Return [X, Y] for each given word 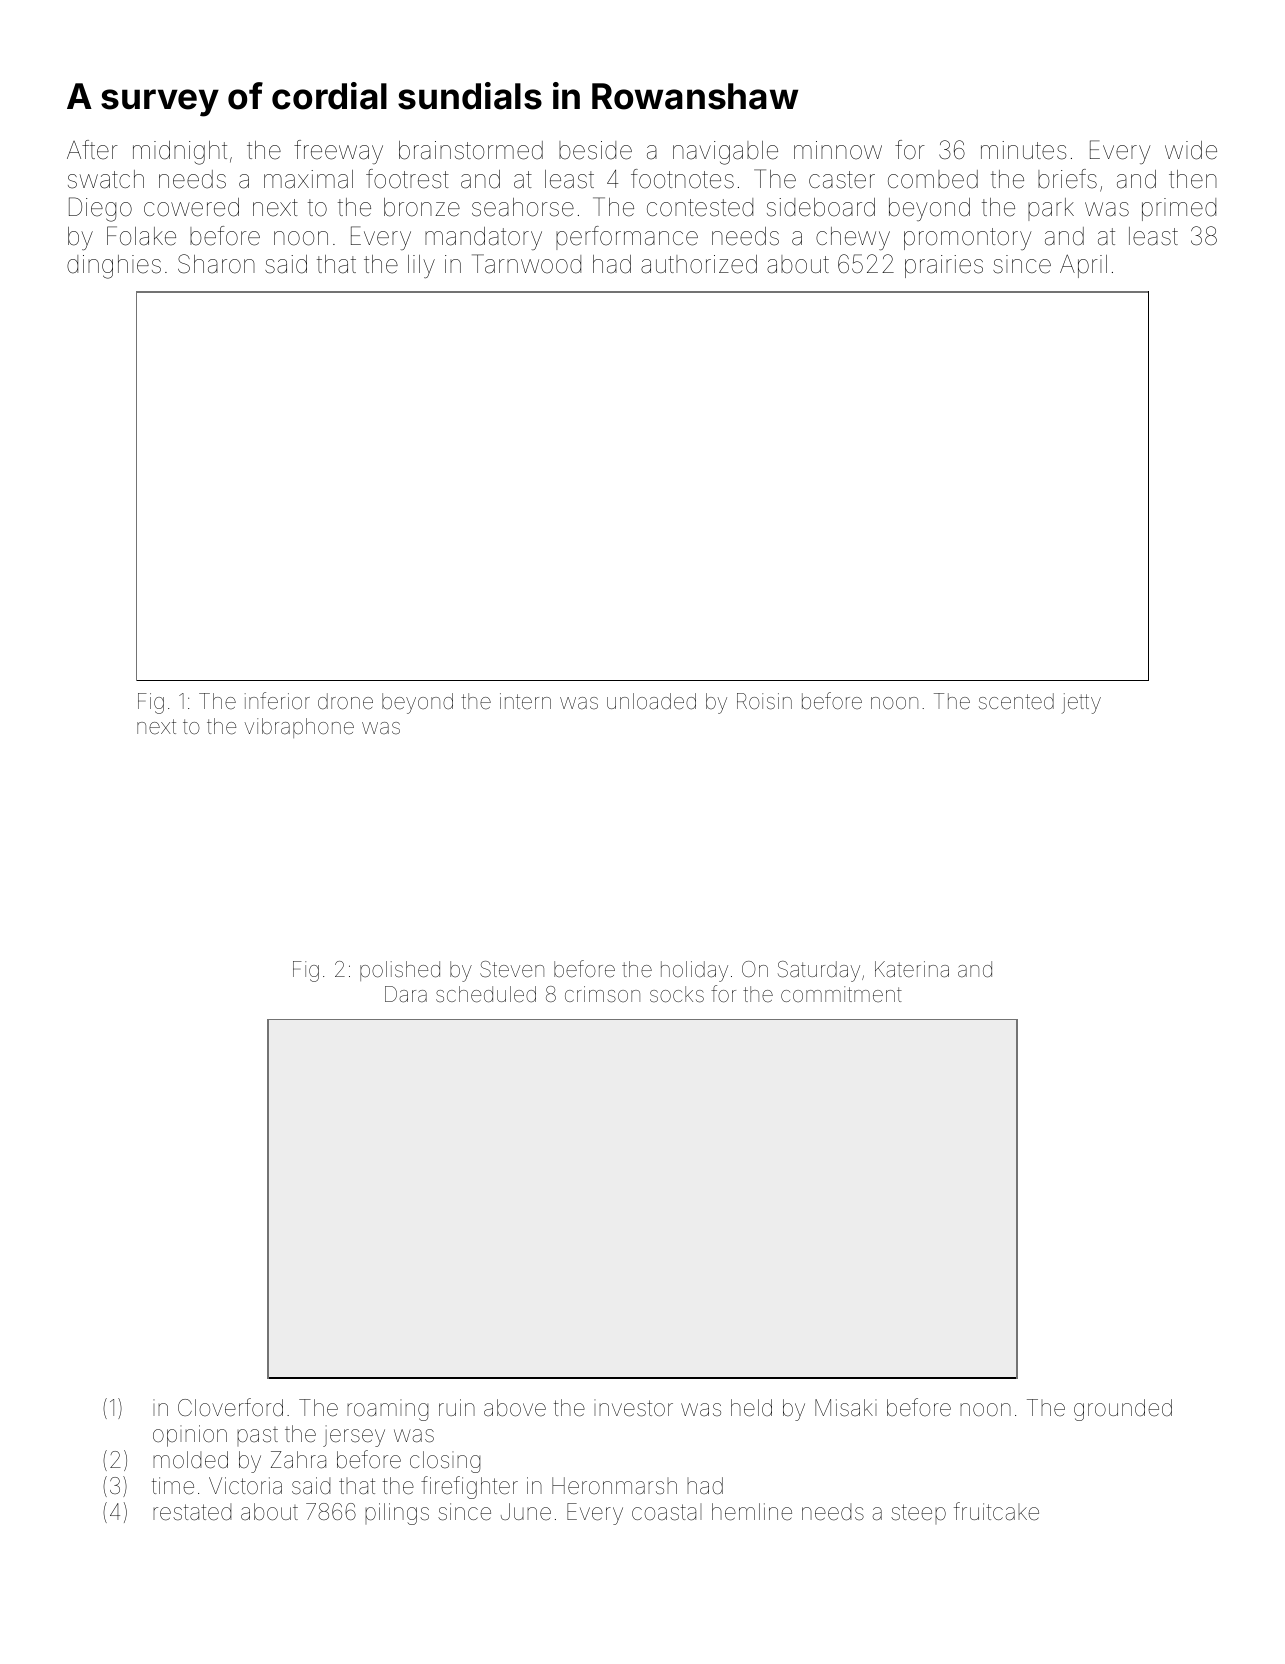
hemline [752, 1512]
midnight [180, 153]
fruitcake [996, 1511]
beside [595, 150]
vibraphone [299, 728]
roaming [387, 1410]
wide [1191, 150]
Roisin [764, 701]
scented [1016, 701]
